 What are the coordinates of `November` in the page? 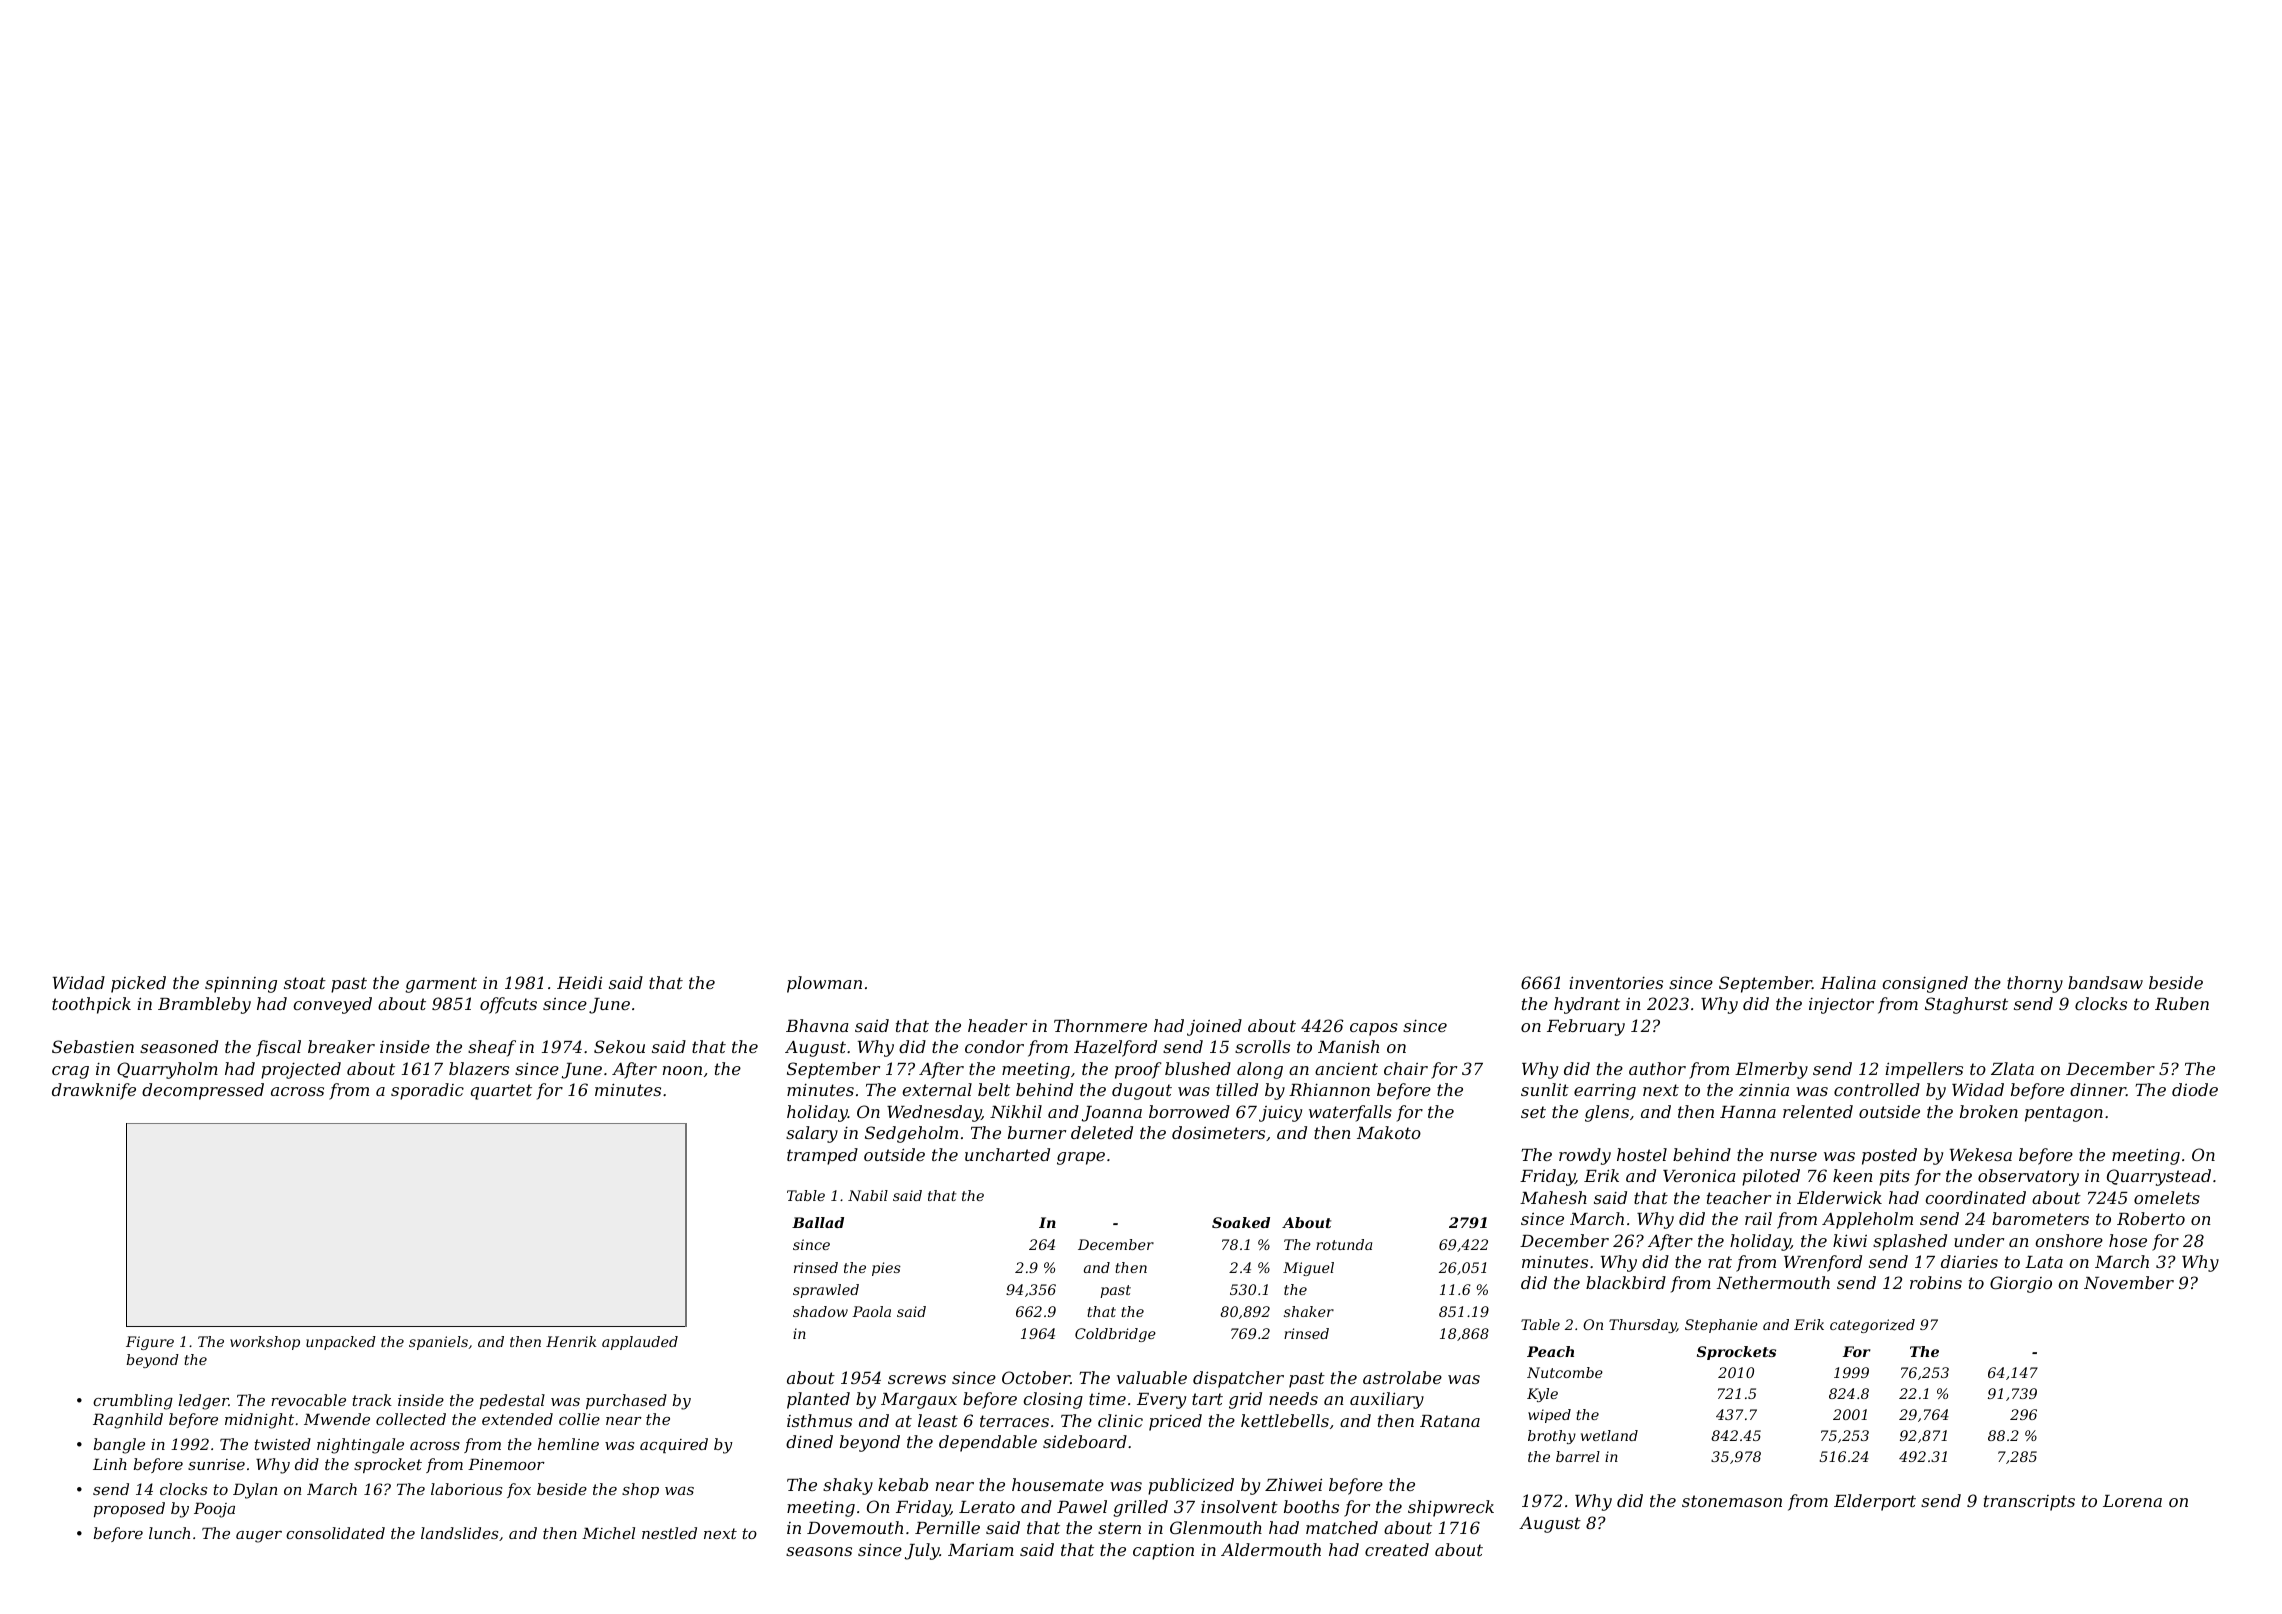 It's located at (2129, 1282).
